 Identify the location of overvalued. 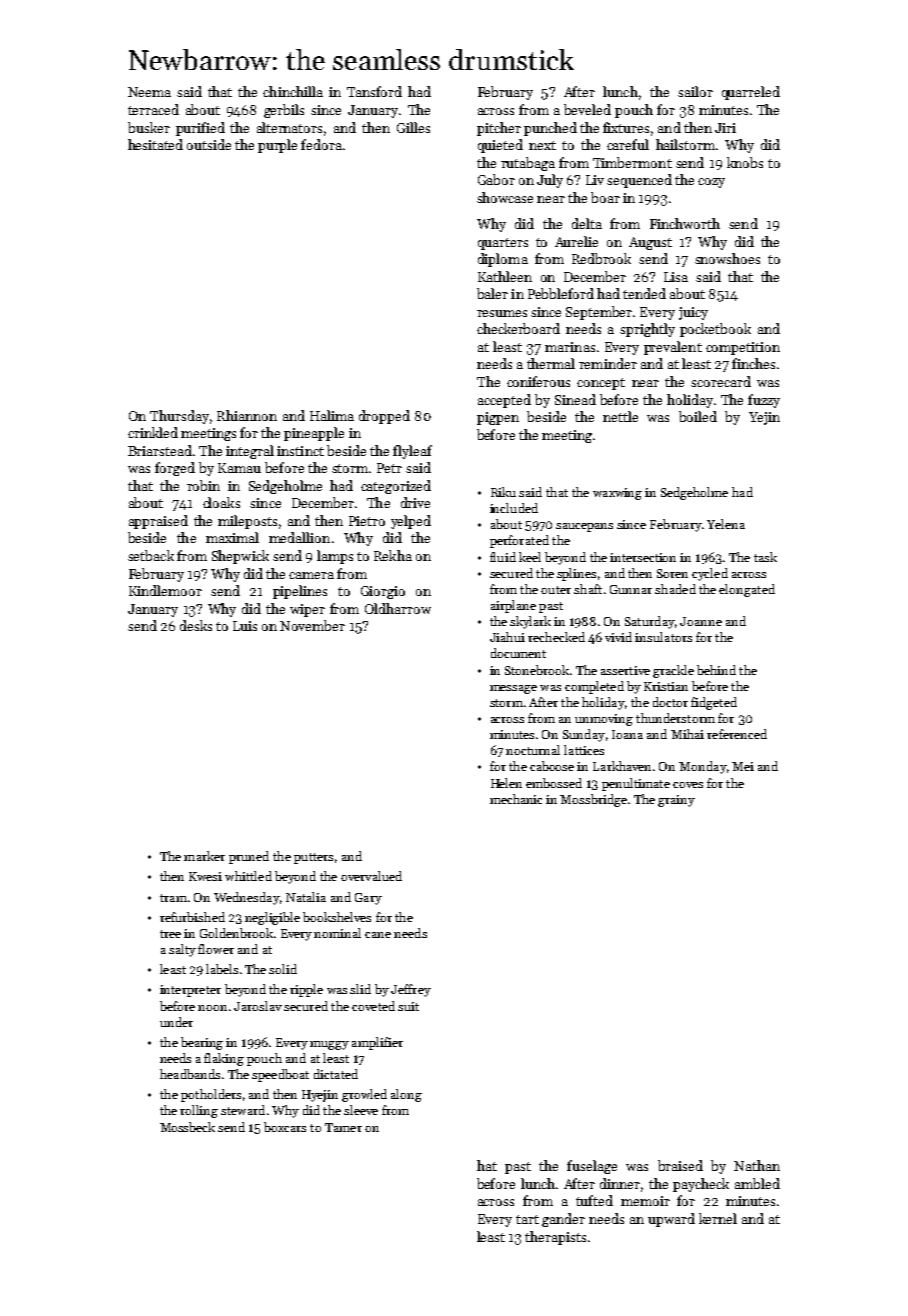
(371, 876).
